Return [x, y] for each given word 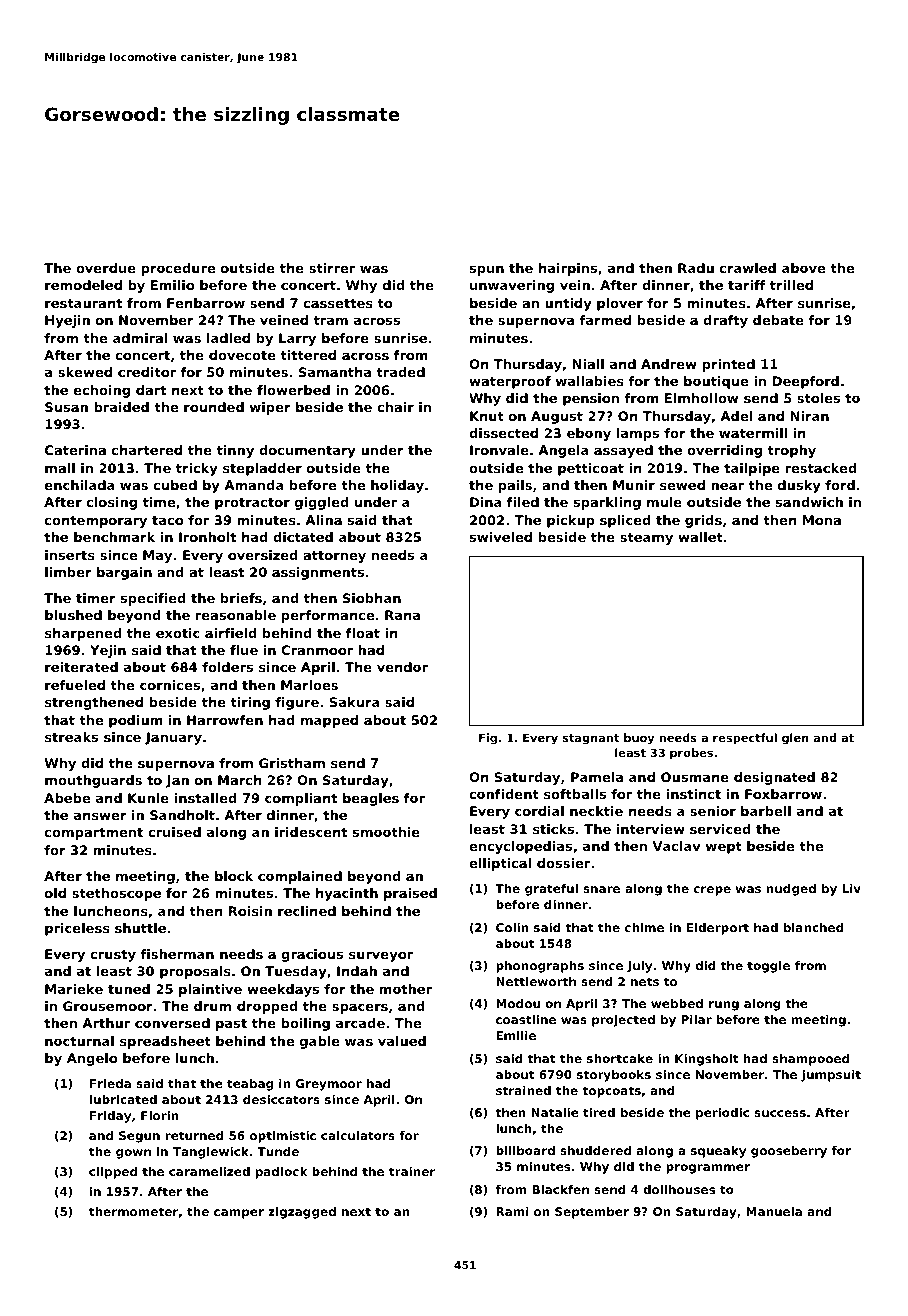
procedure [178, 269]
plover [620, 304]
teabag [250, 1085]
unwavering [512, 286]
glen [795, 739]
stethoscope [116, 894]
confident [504, 794]
